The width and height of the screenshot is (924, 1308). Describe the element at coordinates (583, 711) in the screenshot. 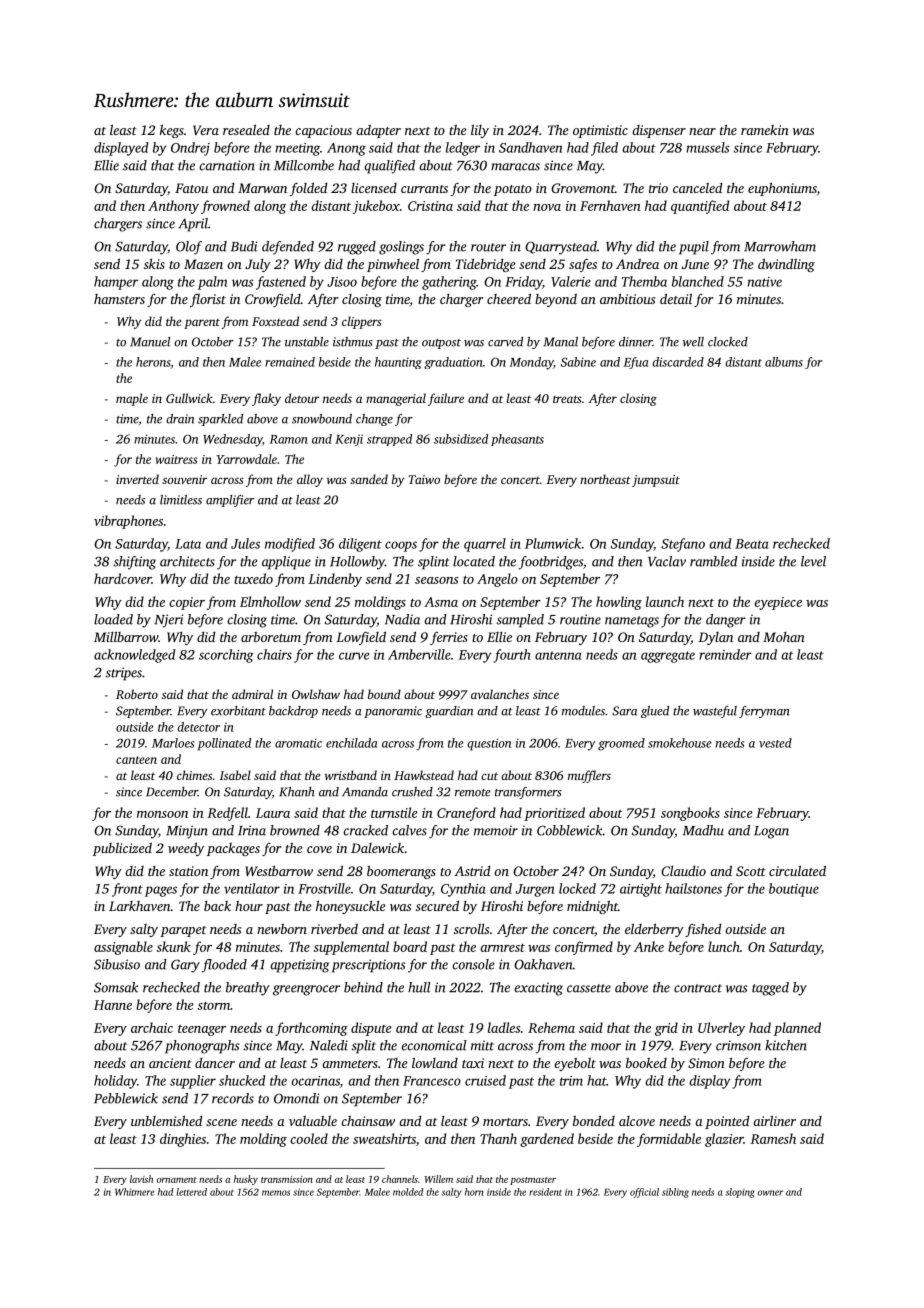

I see `modules` at that location.
